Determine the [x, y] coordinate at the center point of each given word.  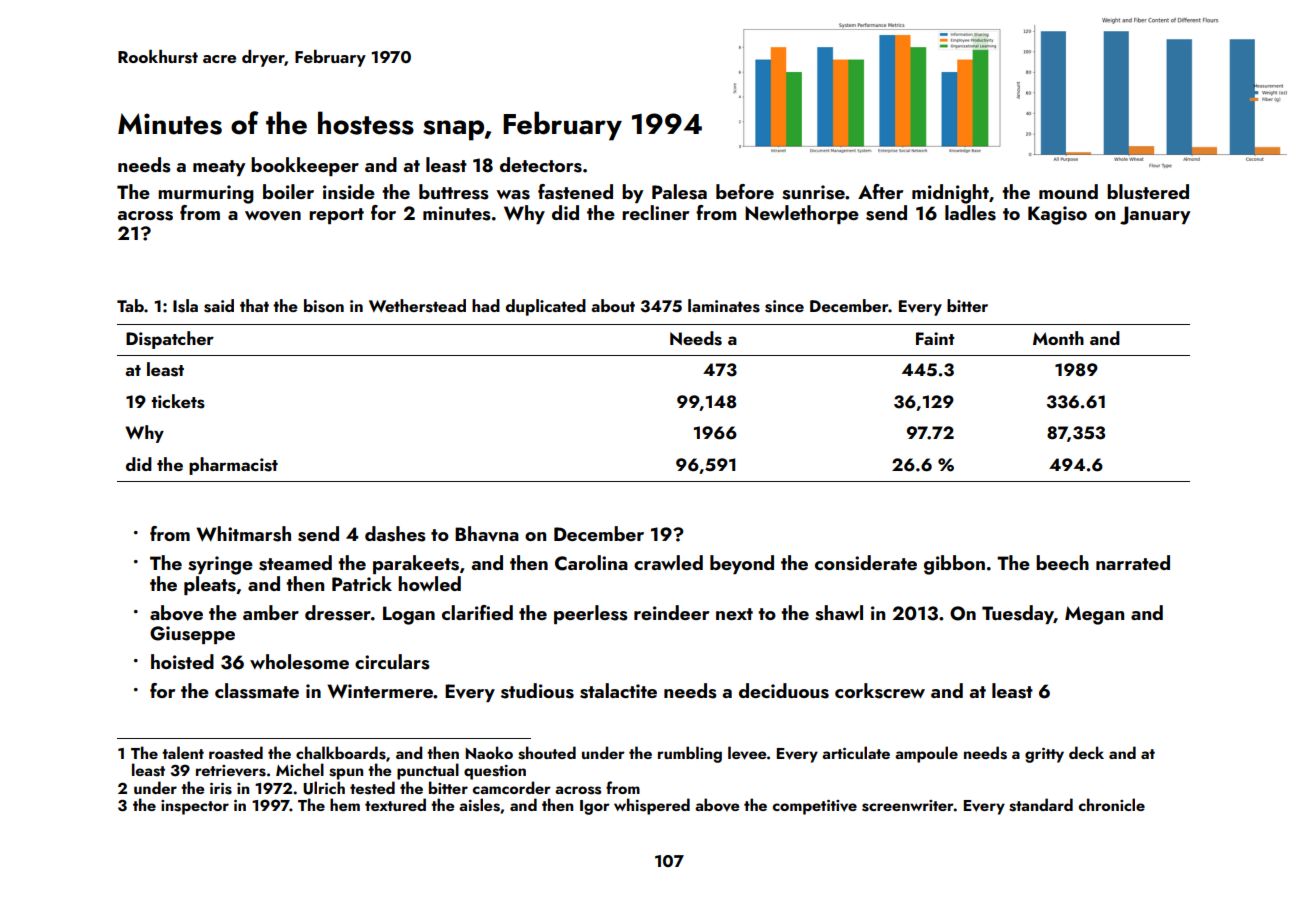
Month [1058, 338]
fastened [575, 192]
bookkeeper [305, 166]
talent [183, 752]
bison [324, 306]
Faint [935, 338]
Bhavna [487, 534]
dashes [395, 534]
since [784, 306]
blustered [1148, 192]
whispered [652, 806]
